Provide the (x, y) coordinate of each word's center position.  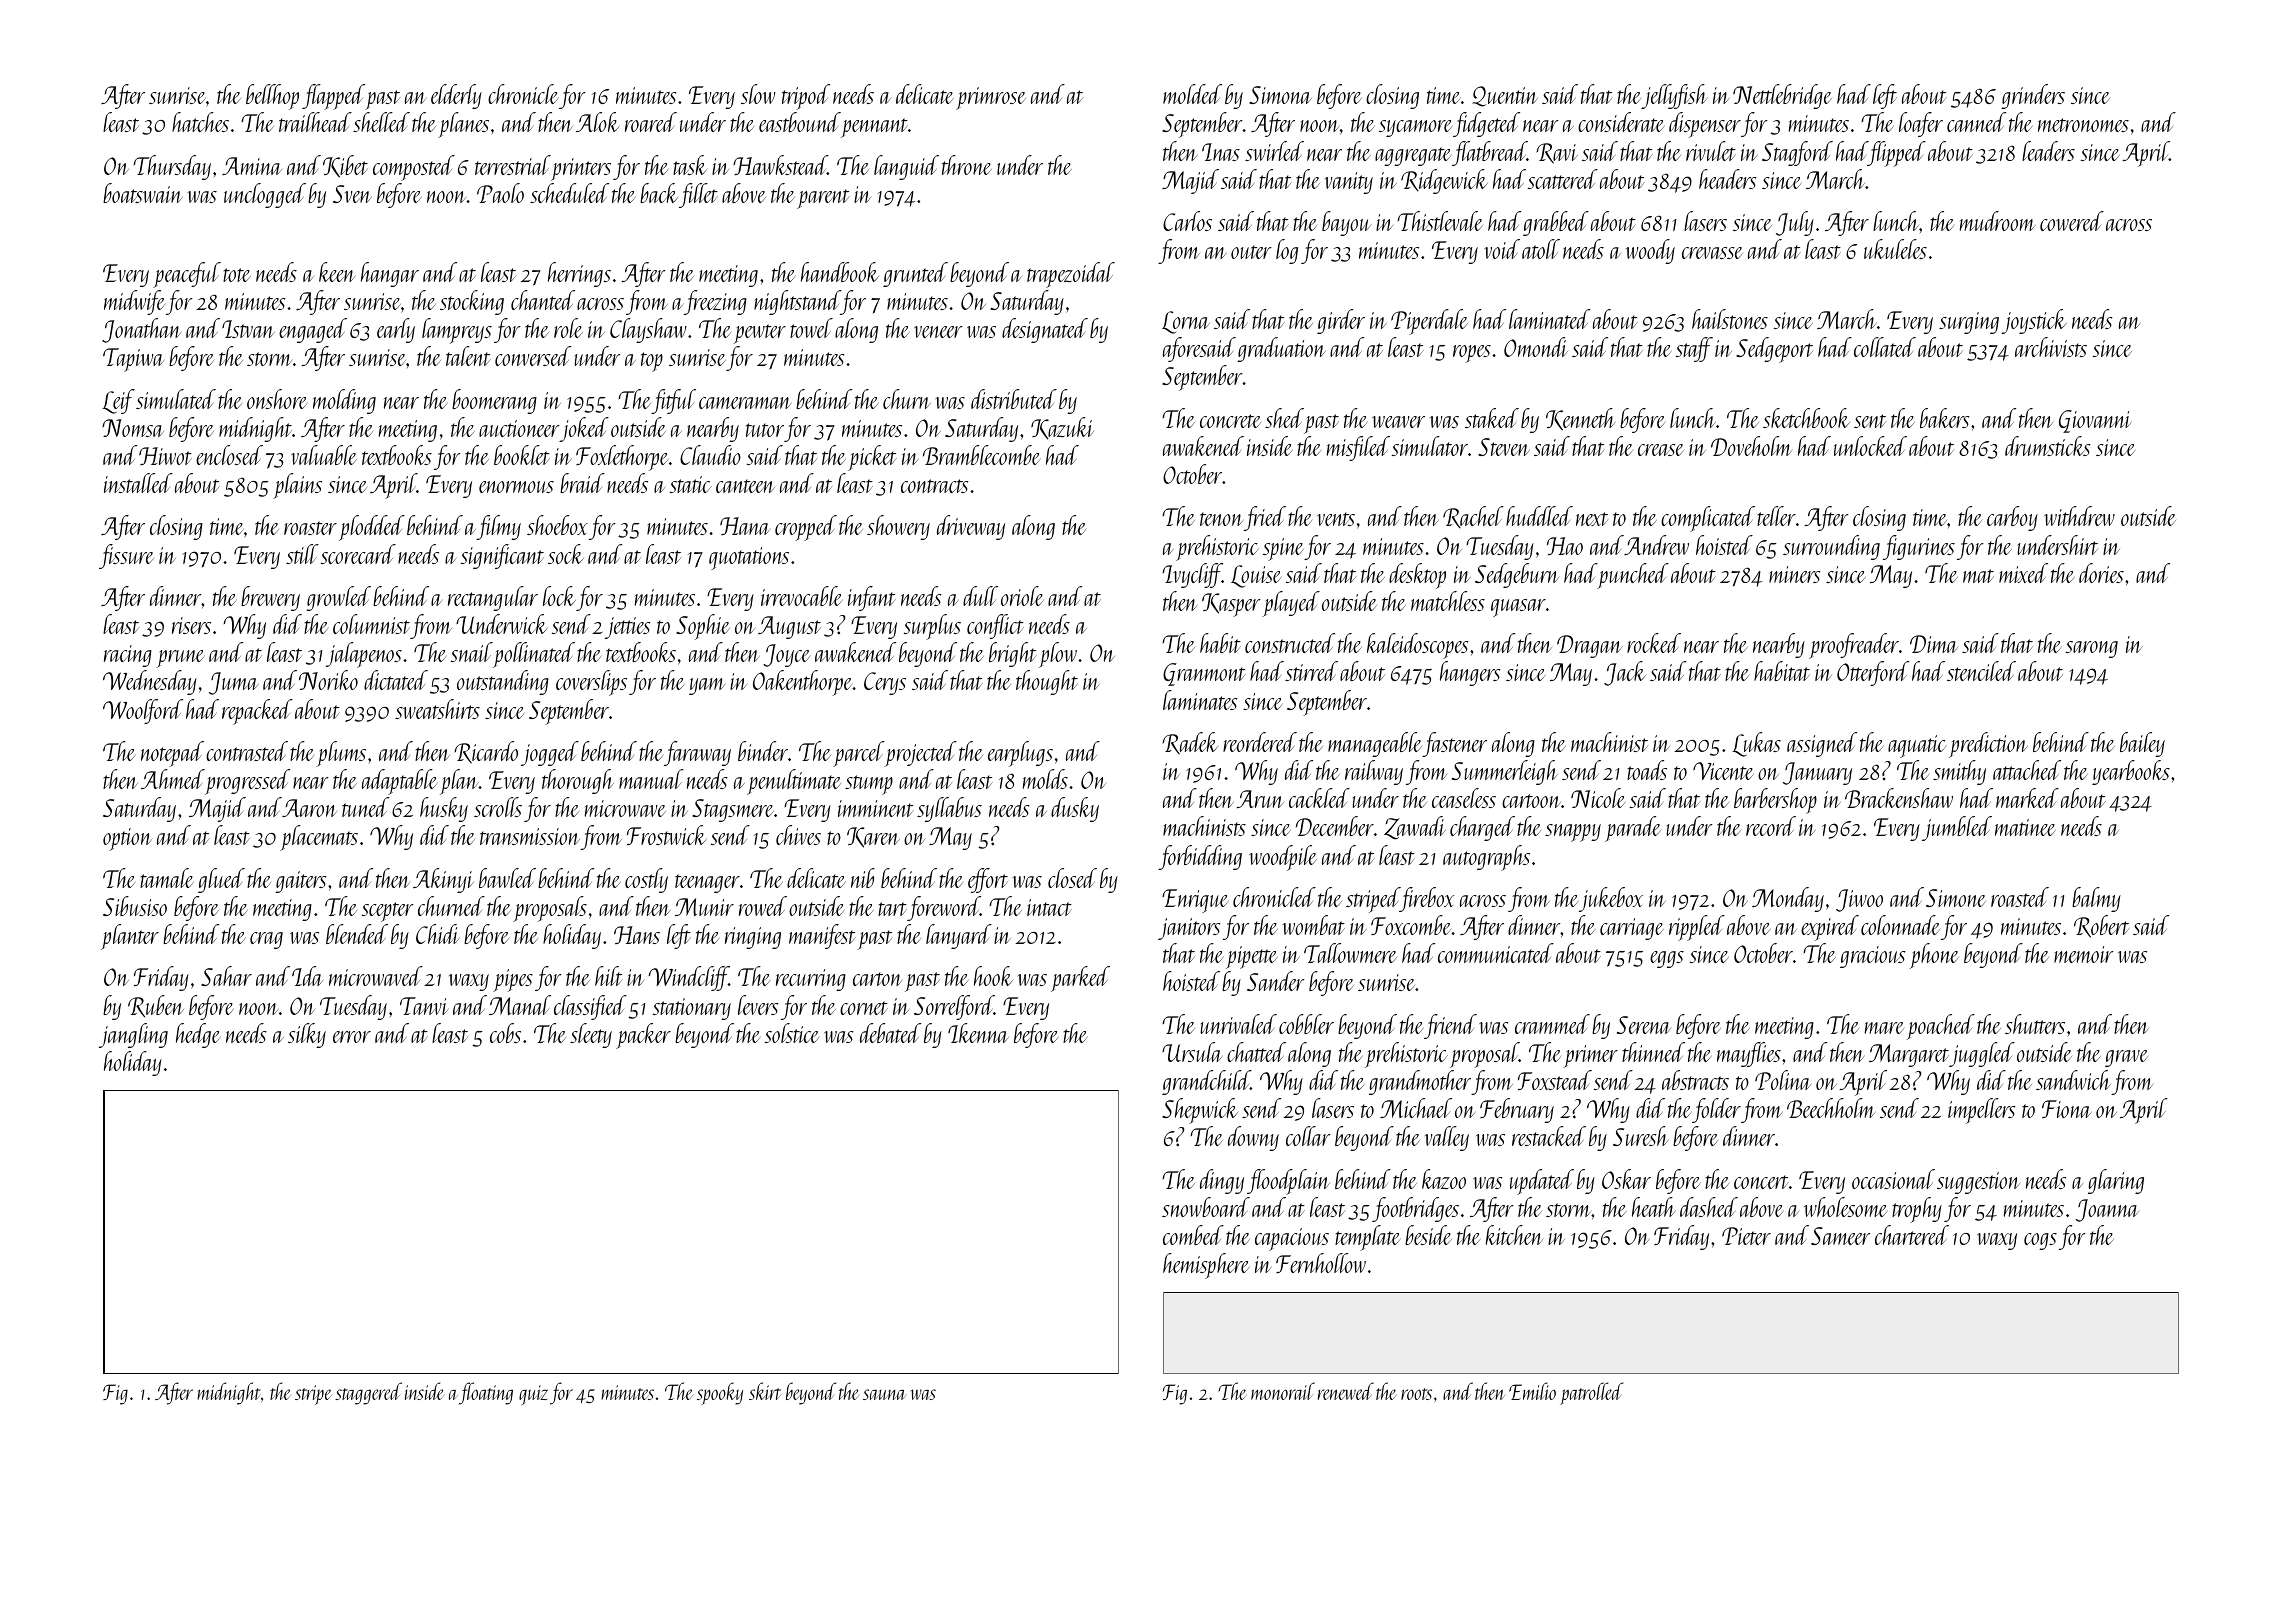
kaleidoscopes (1418, 646)
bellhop (272, 97)
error (352, 1037)
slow (758, 94)
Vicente (1723, 771)
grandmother (1420, 1082)
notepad (172, 754)
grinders (2033, 96)
